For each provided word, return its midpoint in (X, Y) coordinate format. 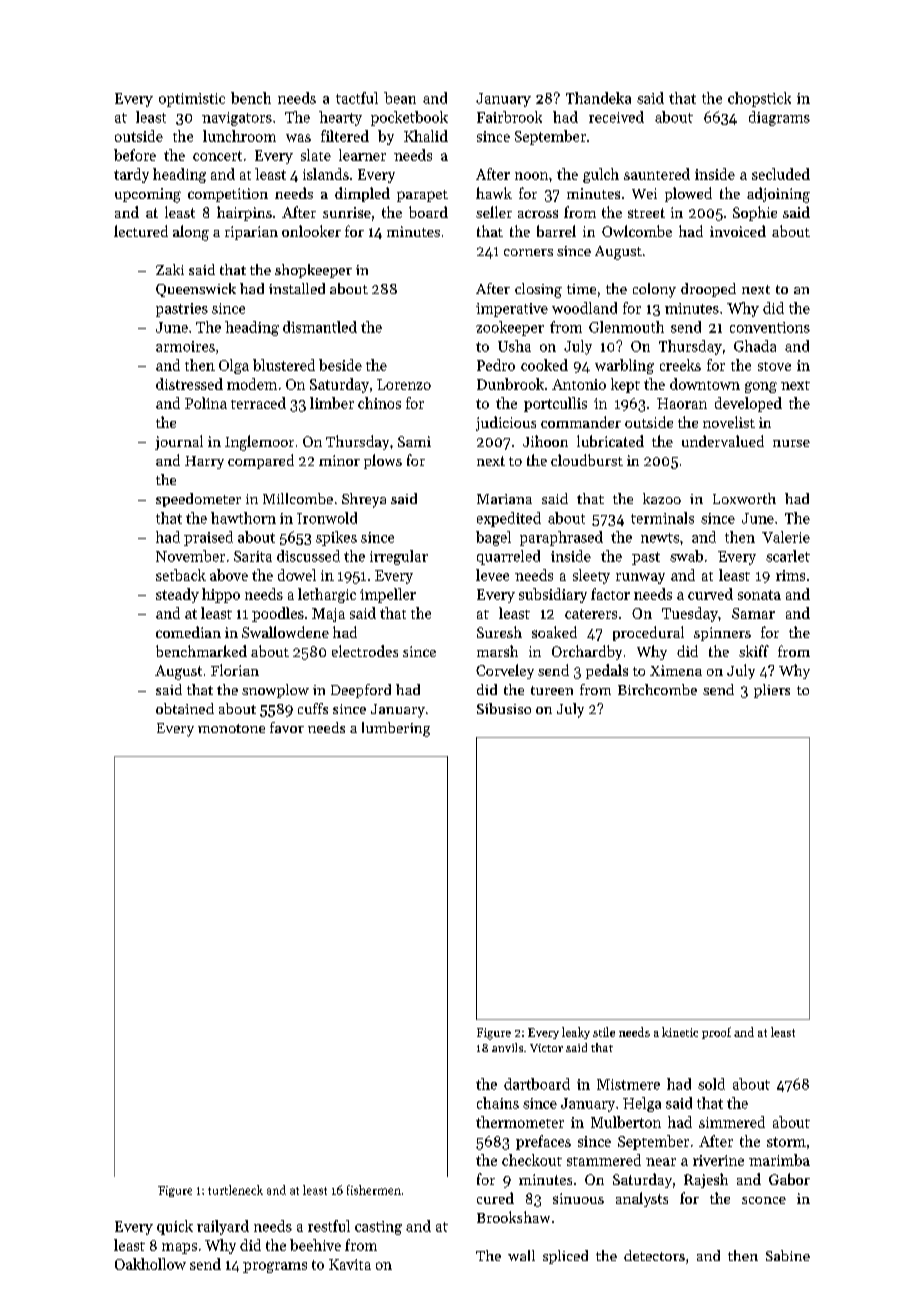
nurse (791, 443)
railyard (223, 1227)
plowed (688, 194)
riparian (251, 233)
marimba (779, 1160)
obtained (185, 708)
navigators (237, 119)
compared (261, 461)
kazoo (662, 498)
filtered (345, 136)
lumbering (396, 729)
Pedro (496, 365)
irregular (399, 557)
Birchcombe (657, 689)
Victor (546, 1048)
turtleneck (235, 1190)
